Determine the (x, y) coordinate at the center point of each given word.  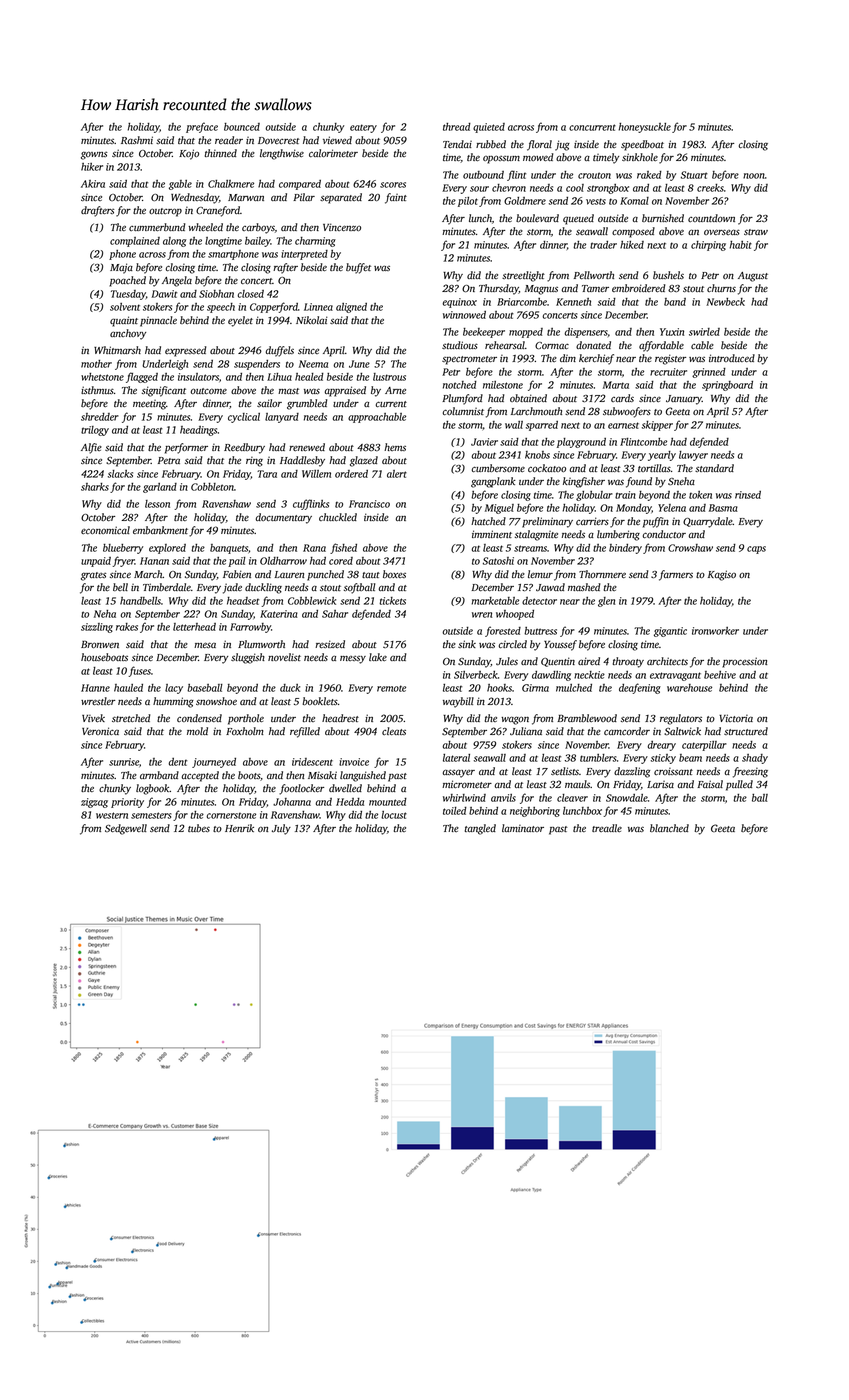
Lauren (289, 574)
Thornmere (602, 574)
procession (744, 662)
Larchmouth (536, 411)
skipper (657, 426)
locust (394, 815)
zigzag (94, 803)
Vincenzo (342, 227)
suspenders (257, 365)
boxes (394, 574)
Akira (93, 184)
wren (482, 615)
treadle (607, 828)
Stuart (694, 175)
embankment (160, 530)
